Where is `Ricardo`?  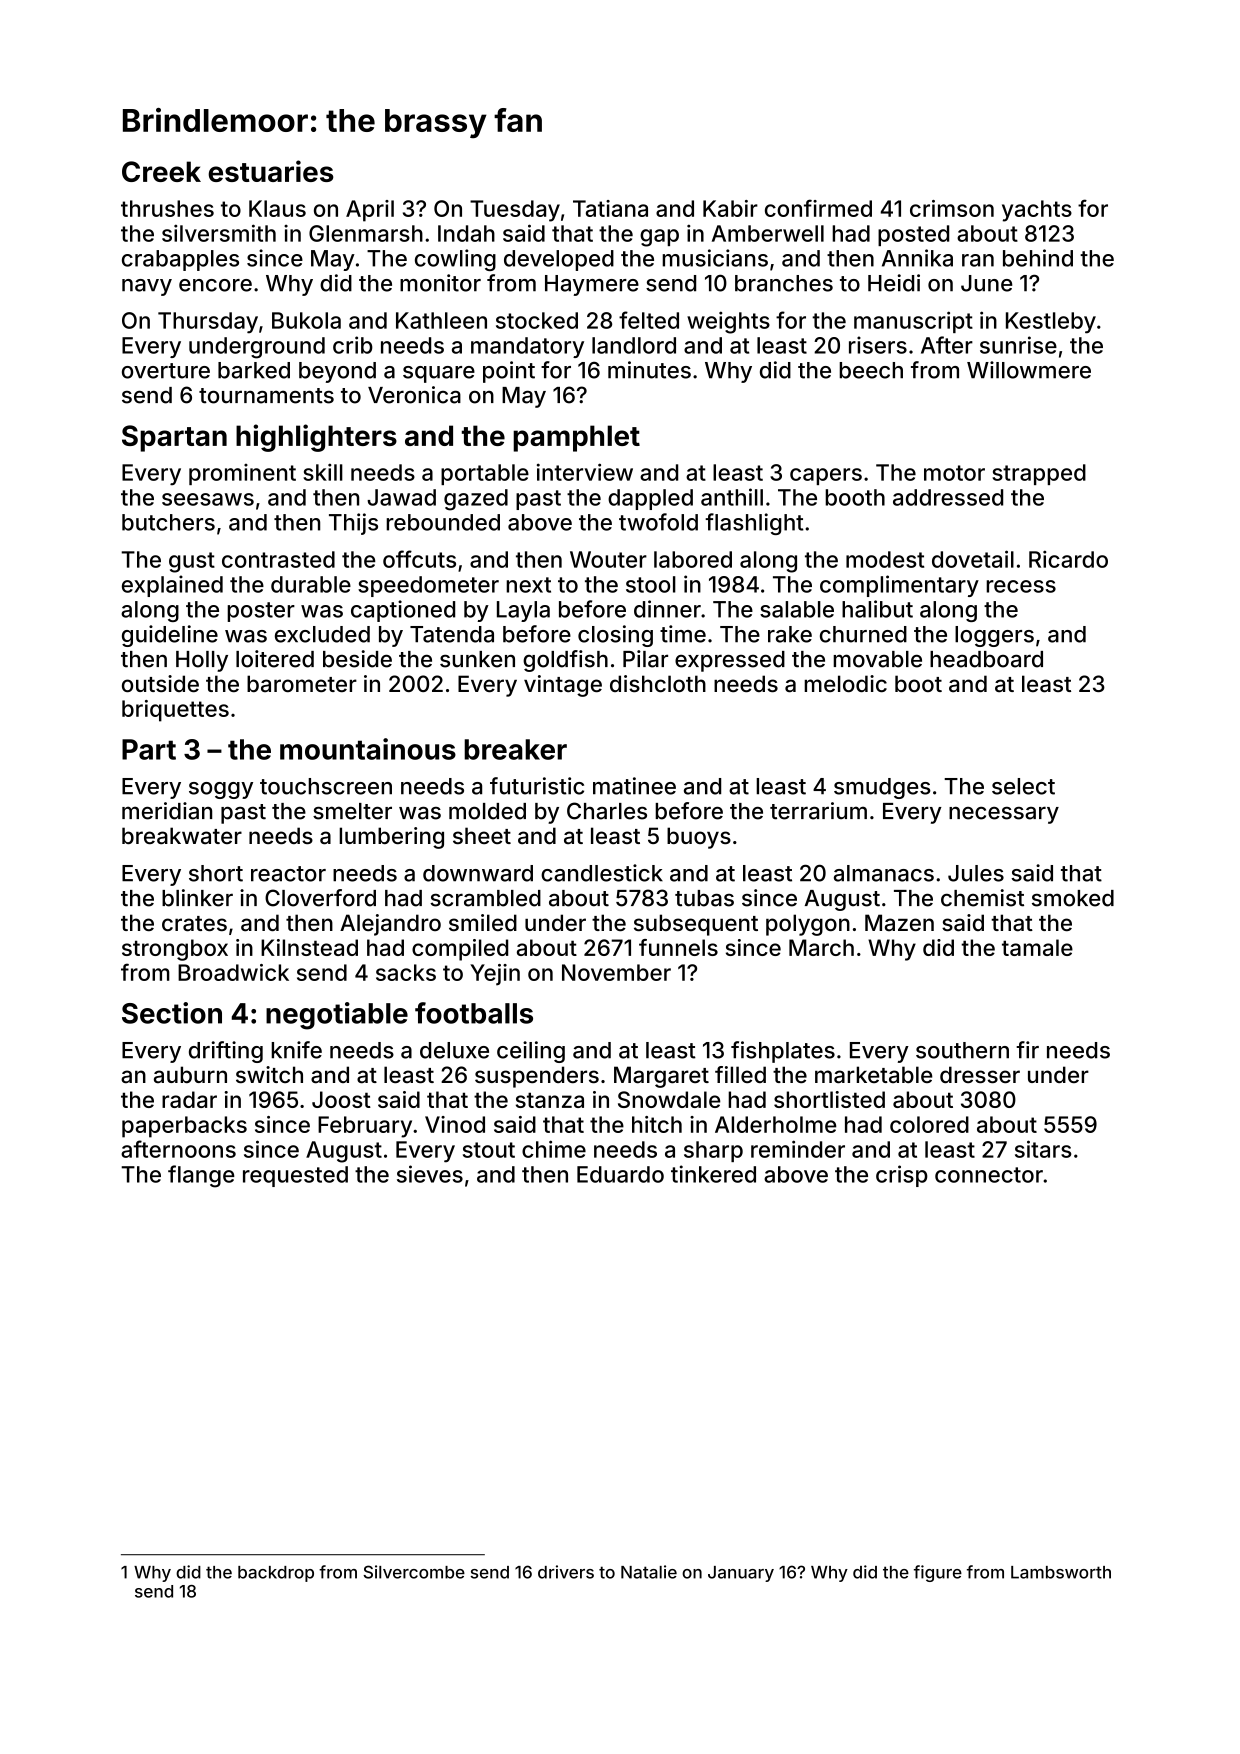 Ricardo is located at coordinates (1068, 559).
